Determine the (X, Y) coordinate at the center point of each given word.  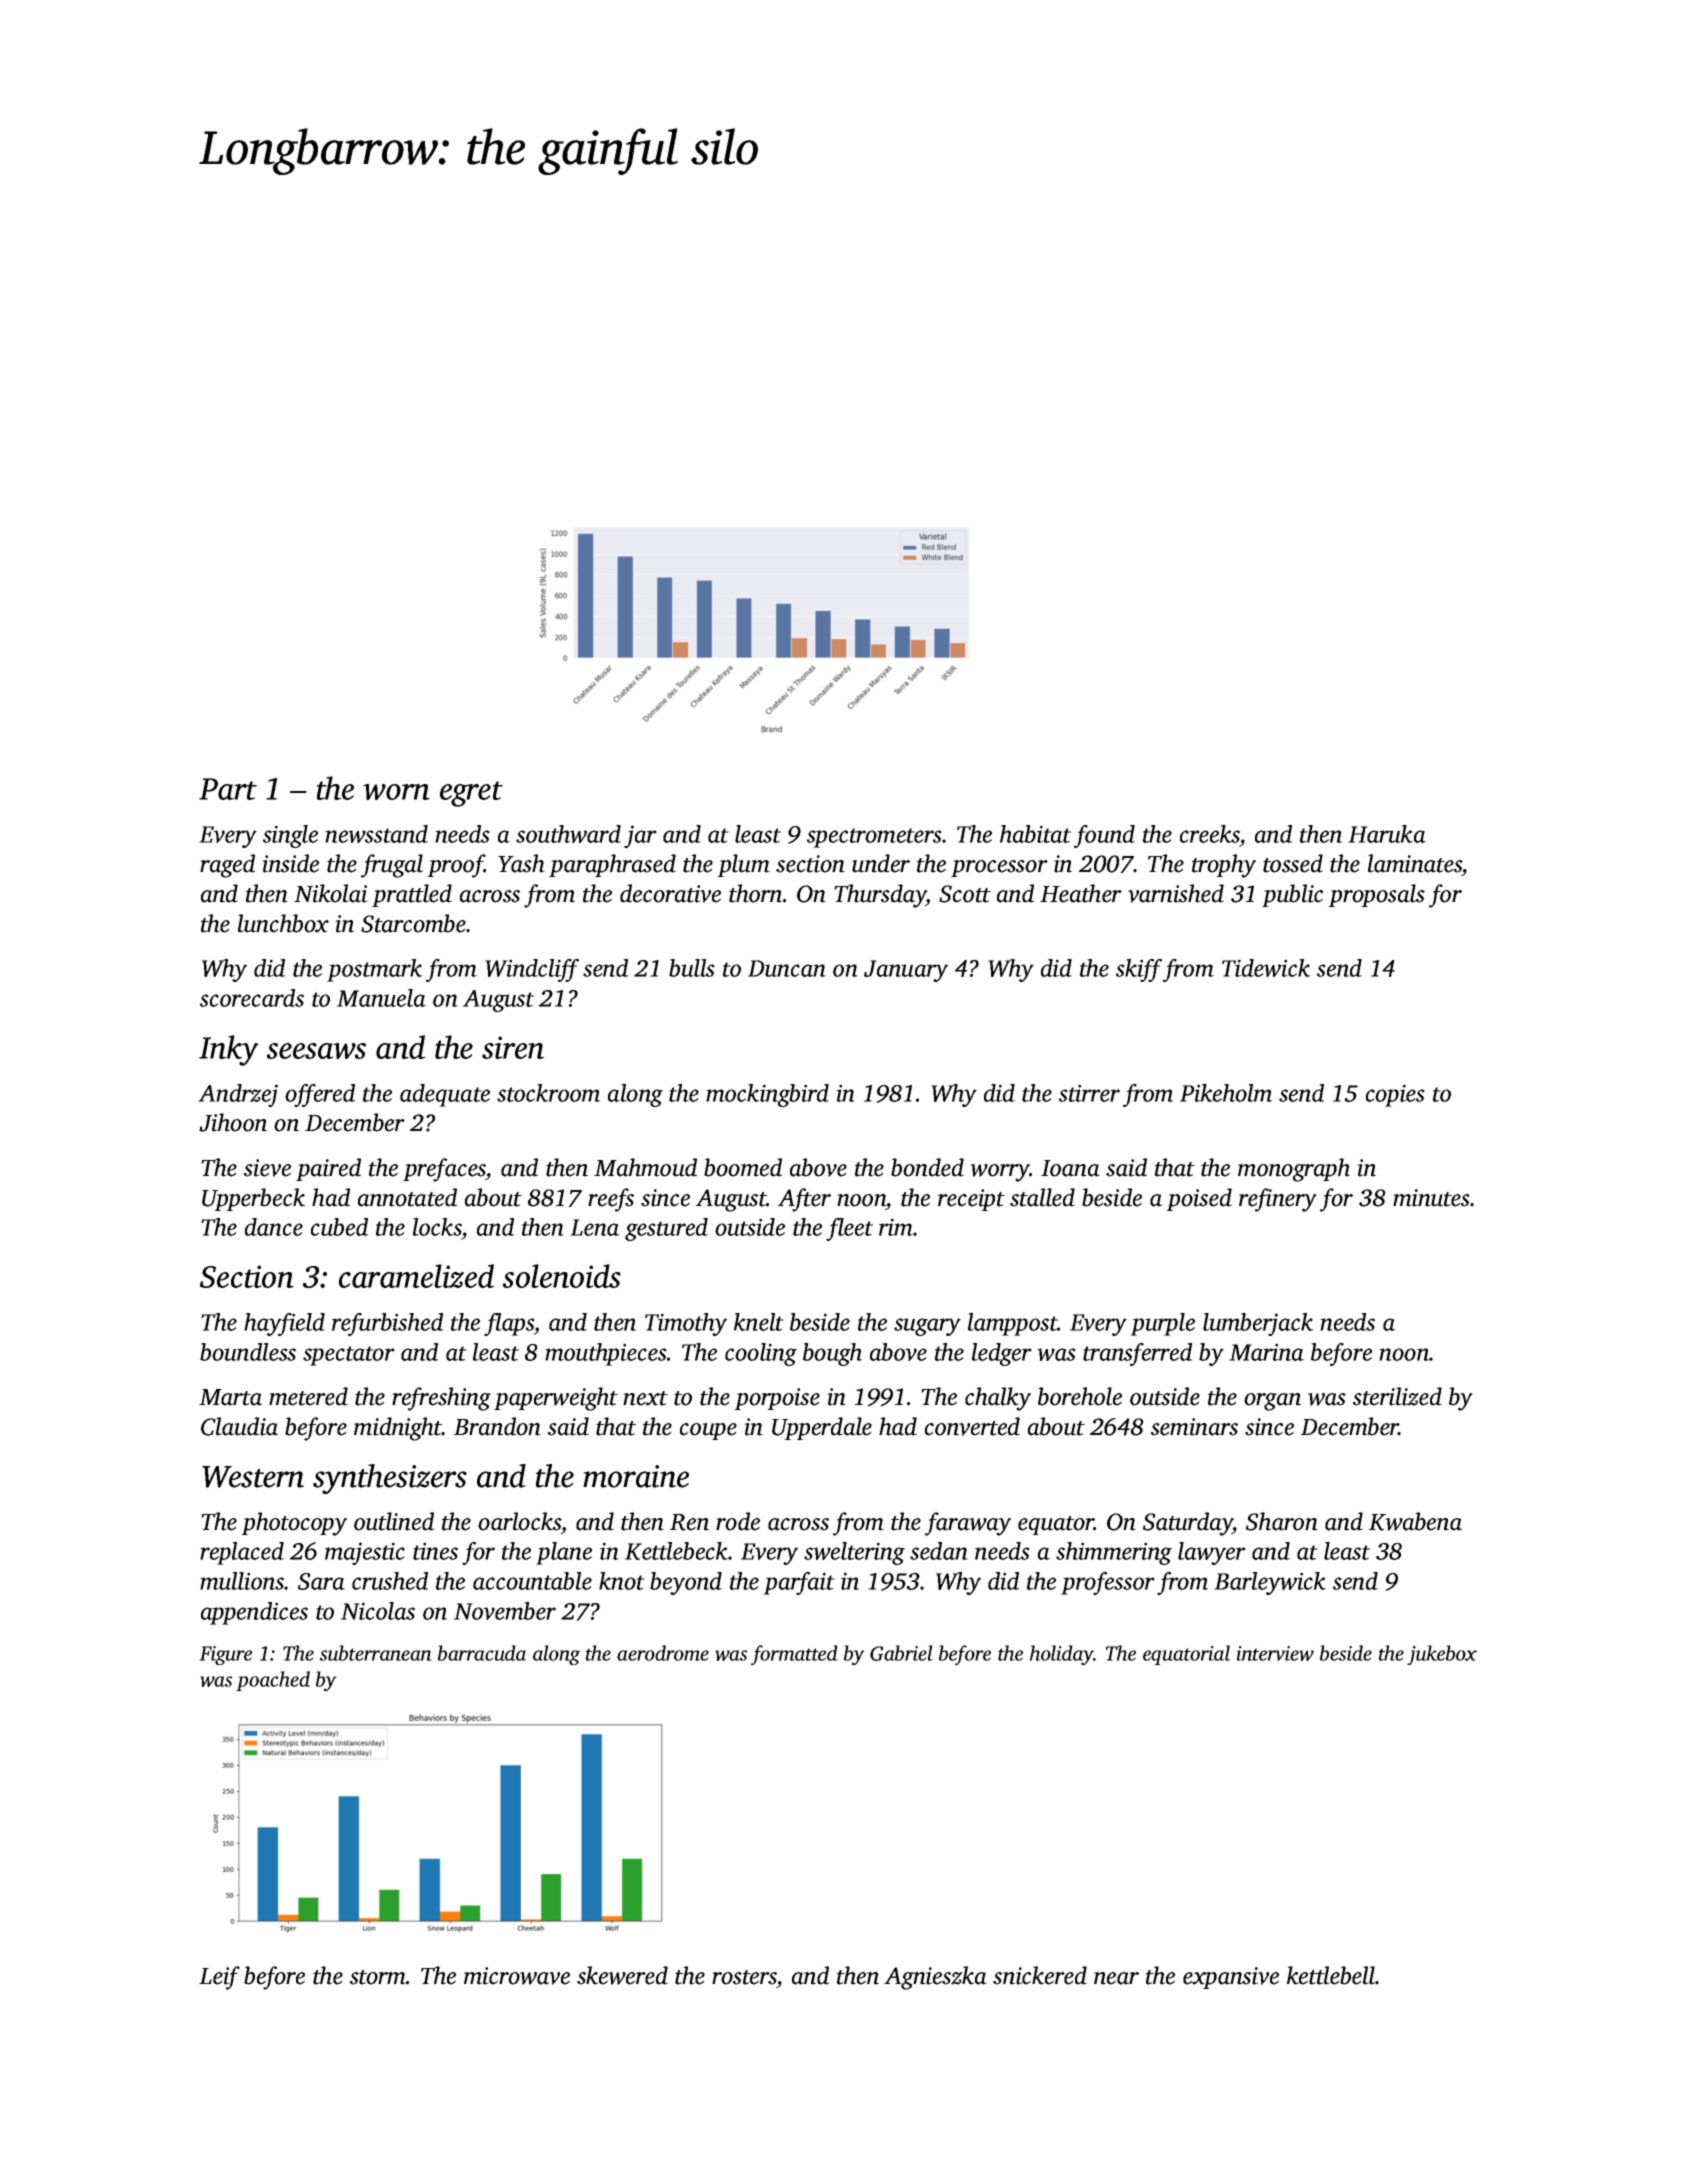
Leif (219, 1978)
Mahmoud (645, 1167)
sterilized (1397, 1396)
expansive (1231, 1978)
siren (513, 1047)
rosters (744, 1977)
